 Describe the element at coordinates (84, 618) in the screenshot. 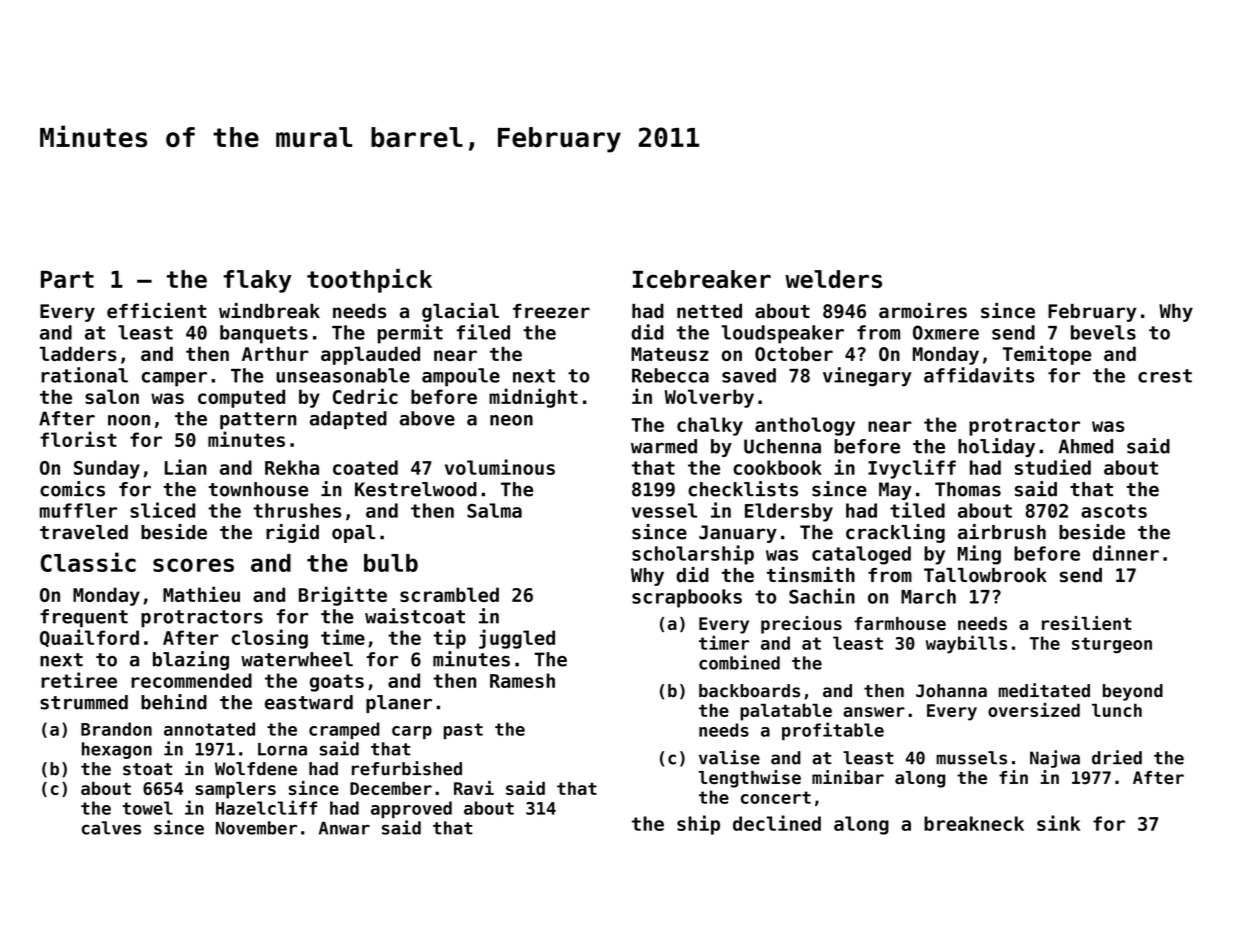

I see `frequent` at that location.
